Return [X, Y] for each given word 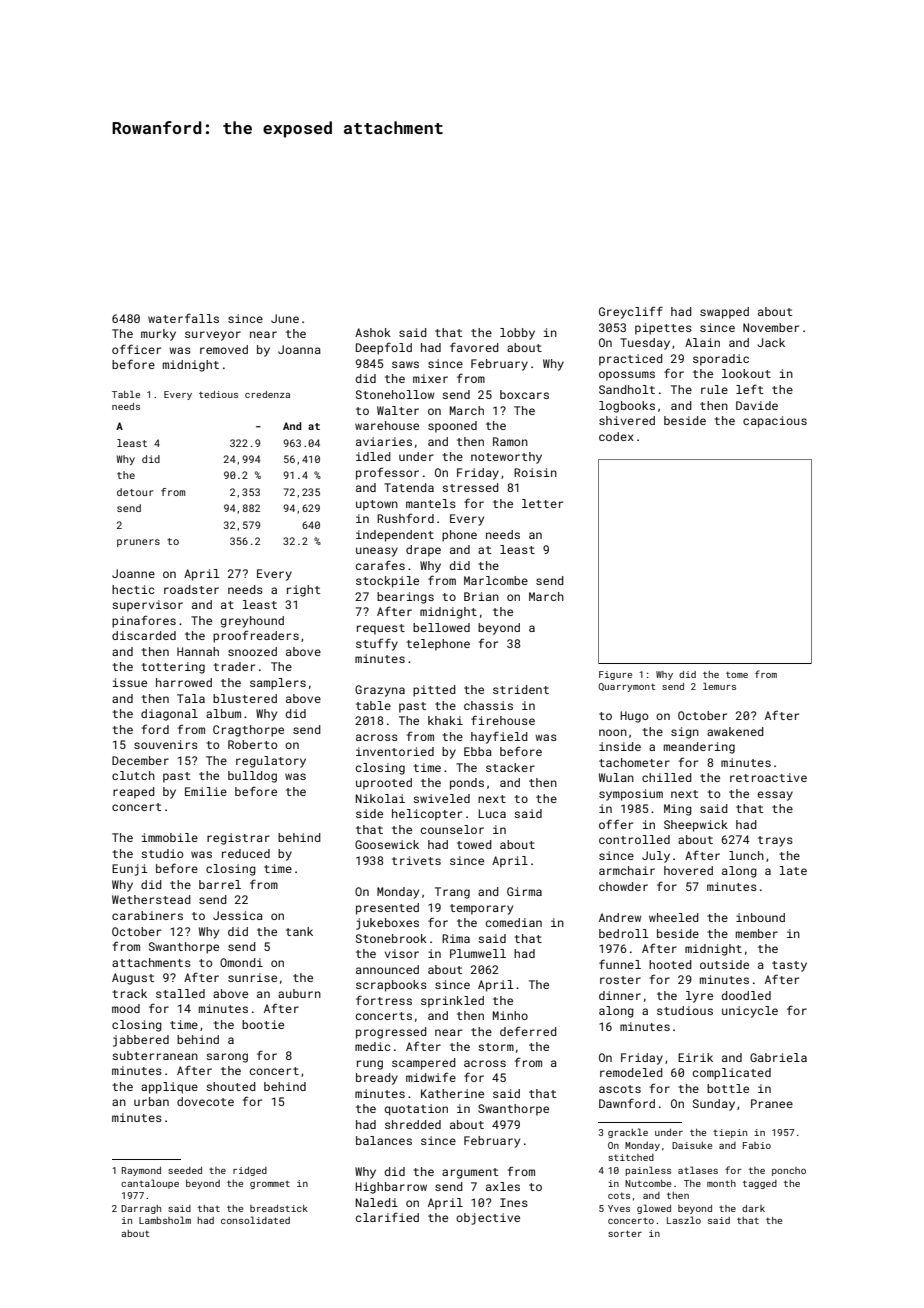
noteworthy [506, 458]
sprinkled [452, 1002]
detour [135, 492]
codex [616, 436]
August [133, 979]
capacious [775, 422]
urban [151, 1101]
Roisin [535, 472]
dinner [620, 995]
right [303, 591]
